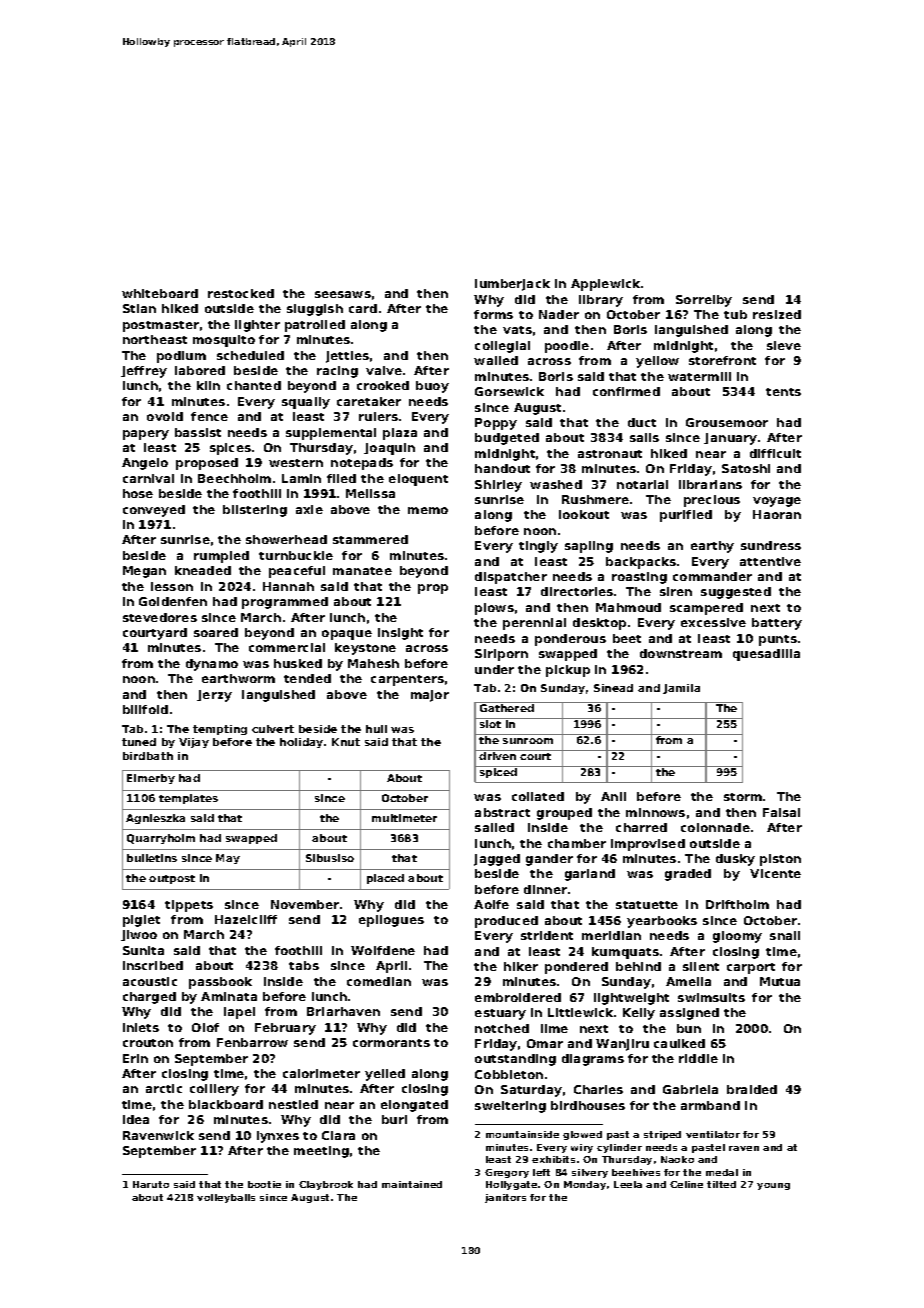 This screenshot has width=924, height=1308. Describe the element at coordinates (200, 370) in the screenshot. I see `labored` at that location.
